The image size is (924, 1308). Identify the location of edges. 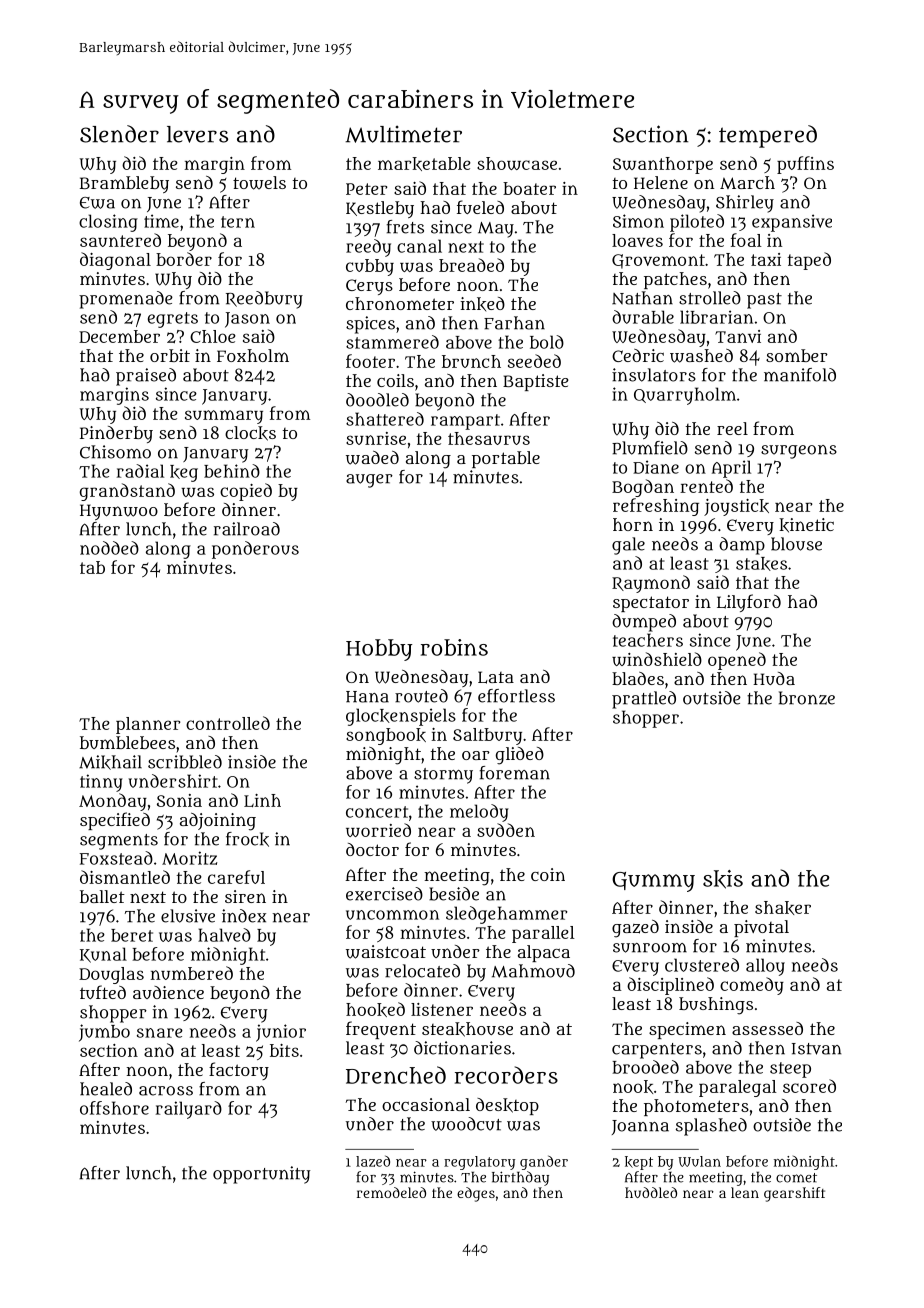
(476, 1194).
